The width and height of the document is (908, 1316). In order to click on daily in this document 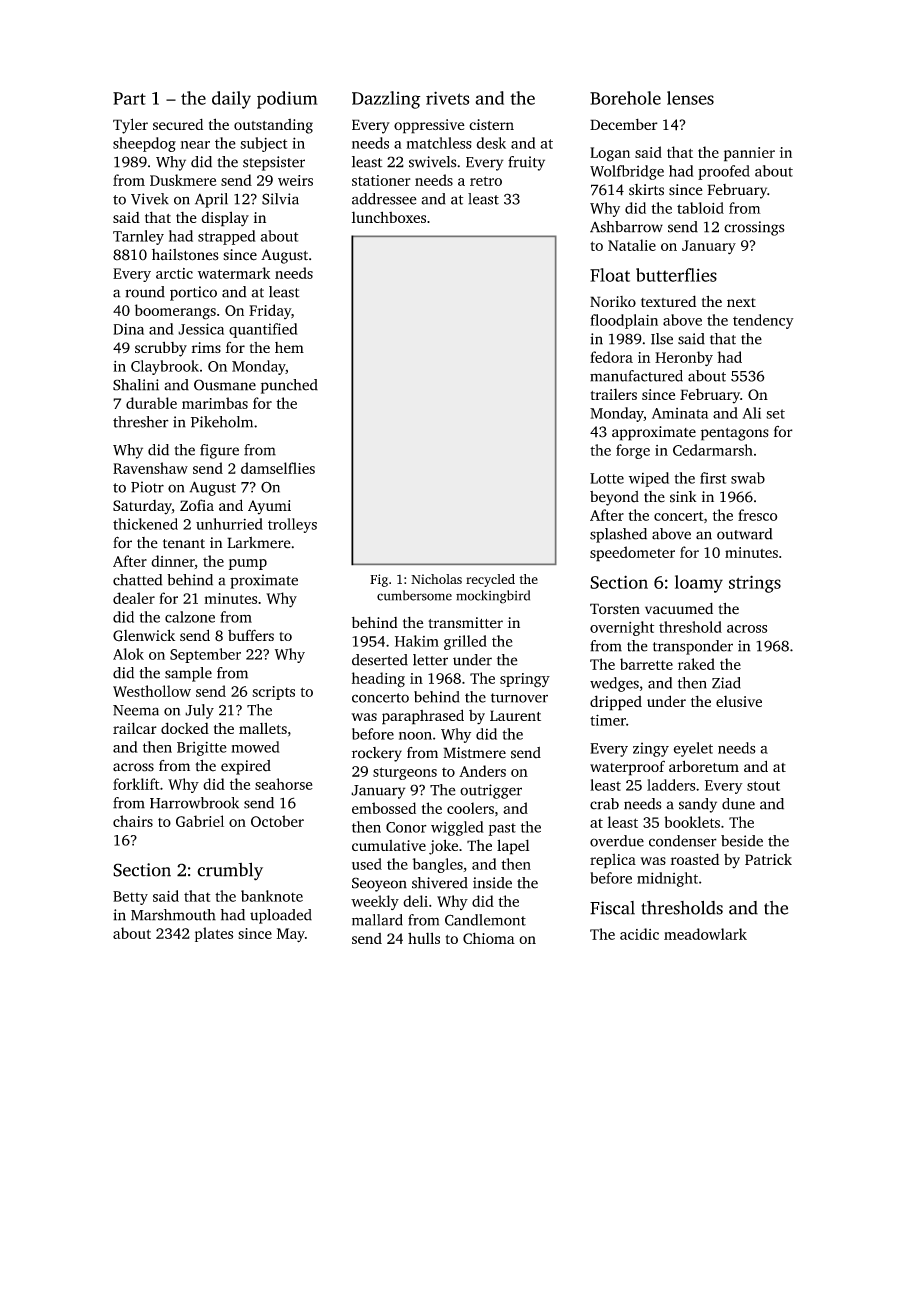, I will do `click(231, 100)`.
